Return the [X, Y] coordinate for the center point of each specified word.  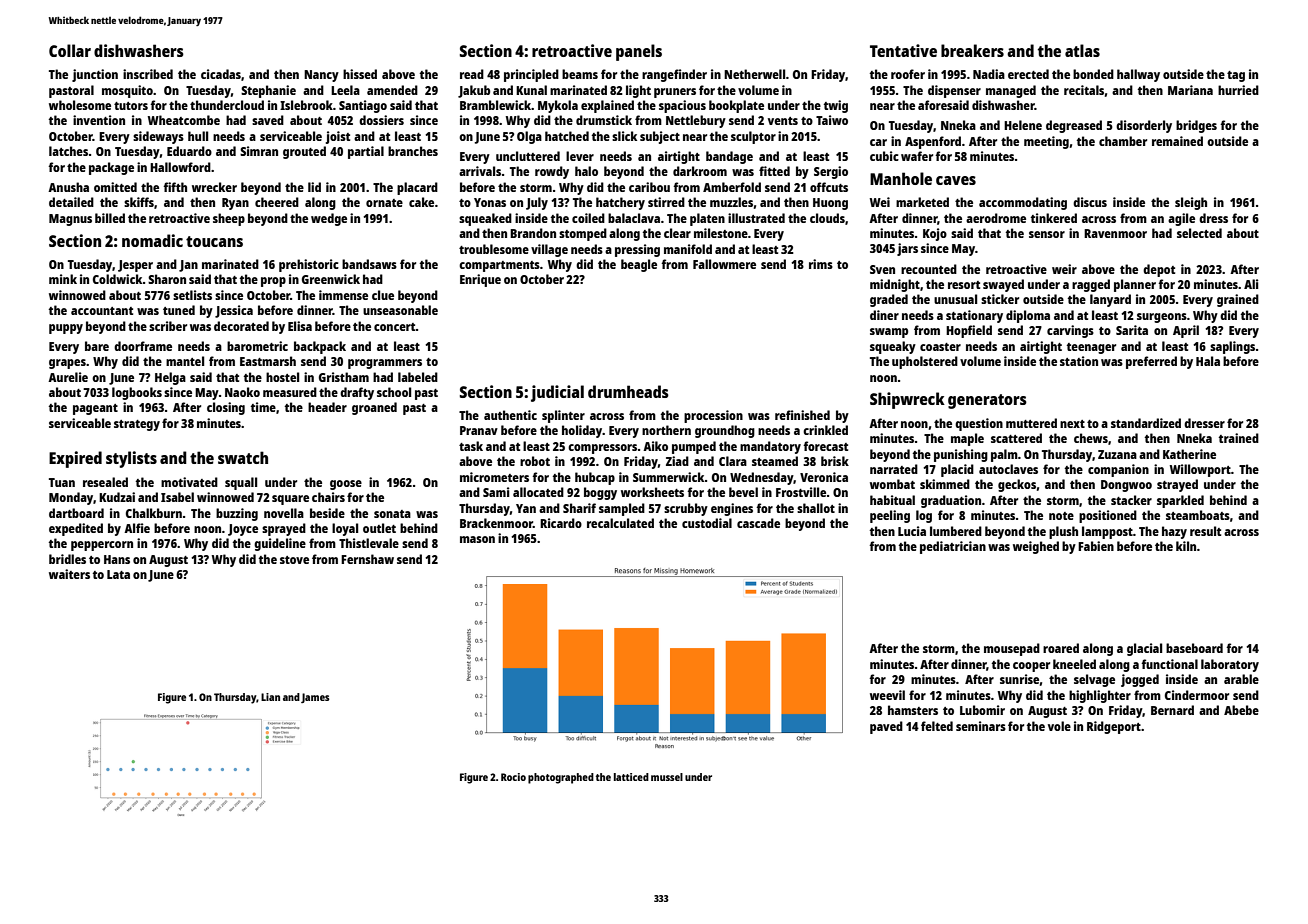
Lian [270, 697]
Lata [118, 574]
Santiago [363, 106]
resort [964, 285]
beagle [639, 265]
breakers [972, 50]
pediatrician [953, 547]
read [472, 74]
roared [1061, 648]
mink [63, 279]
